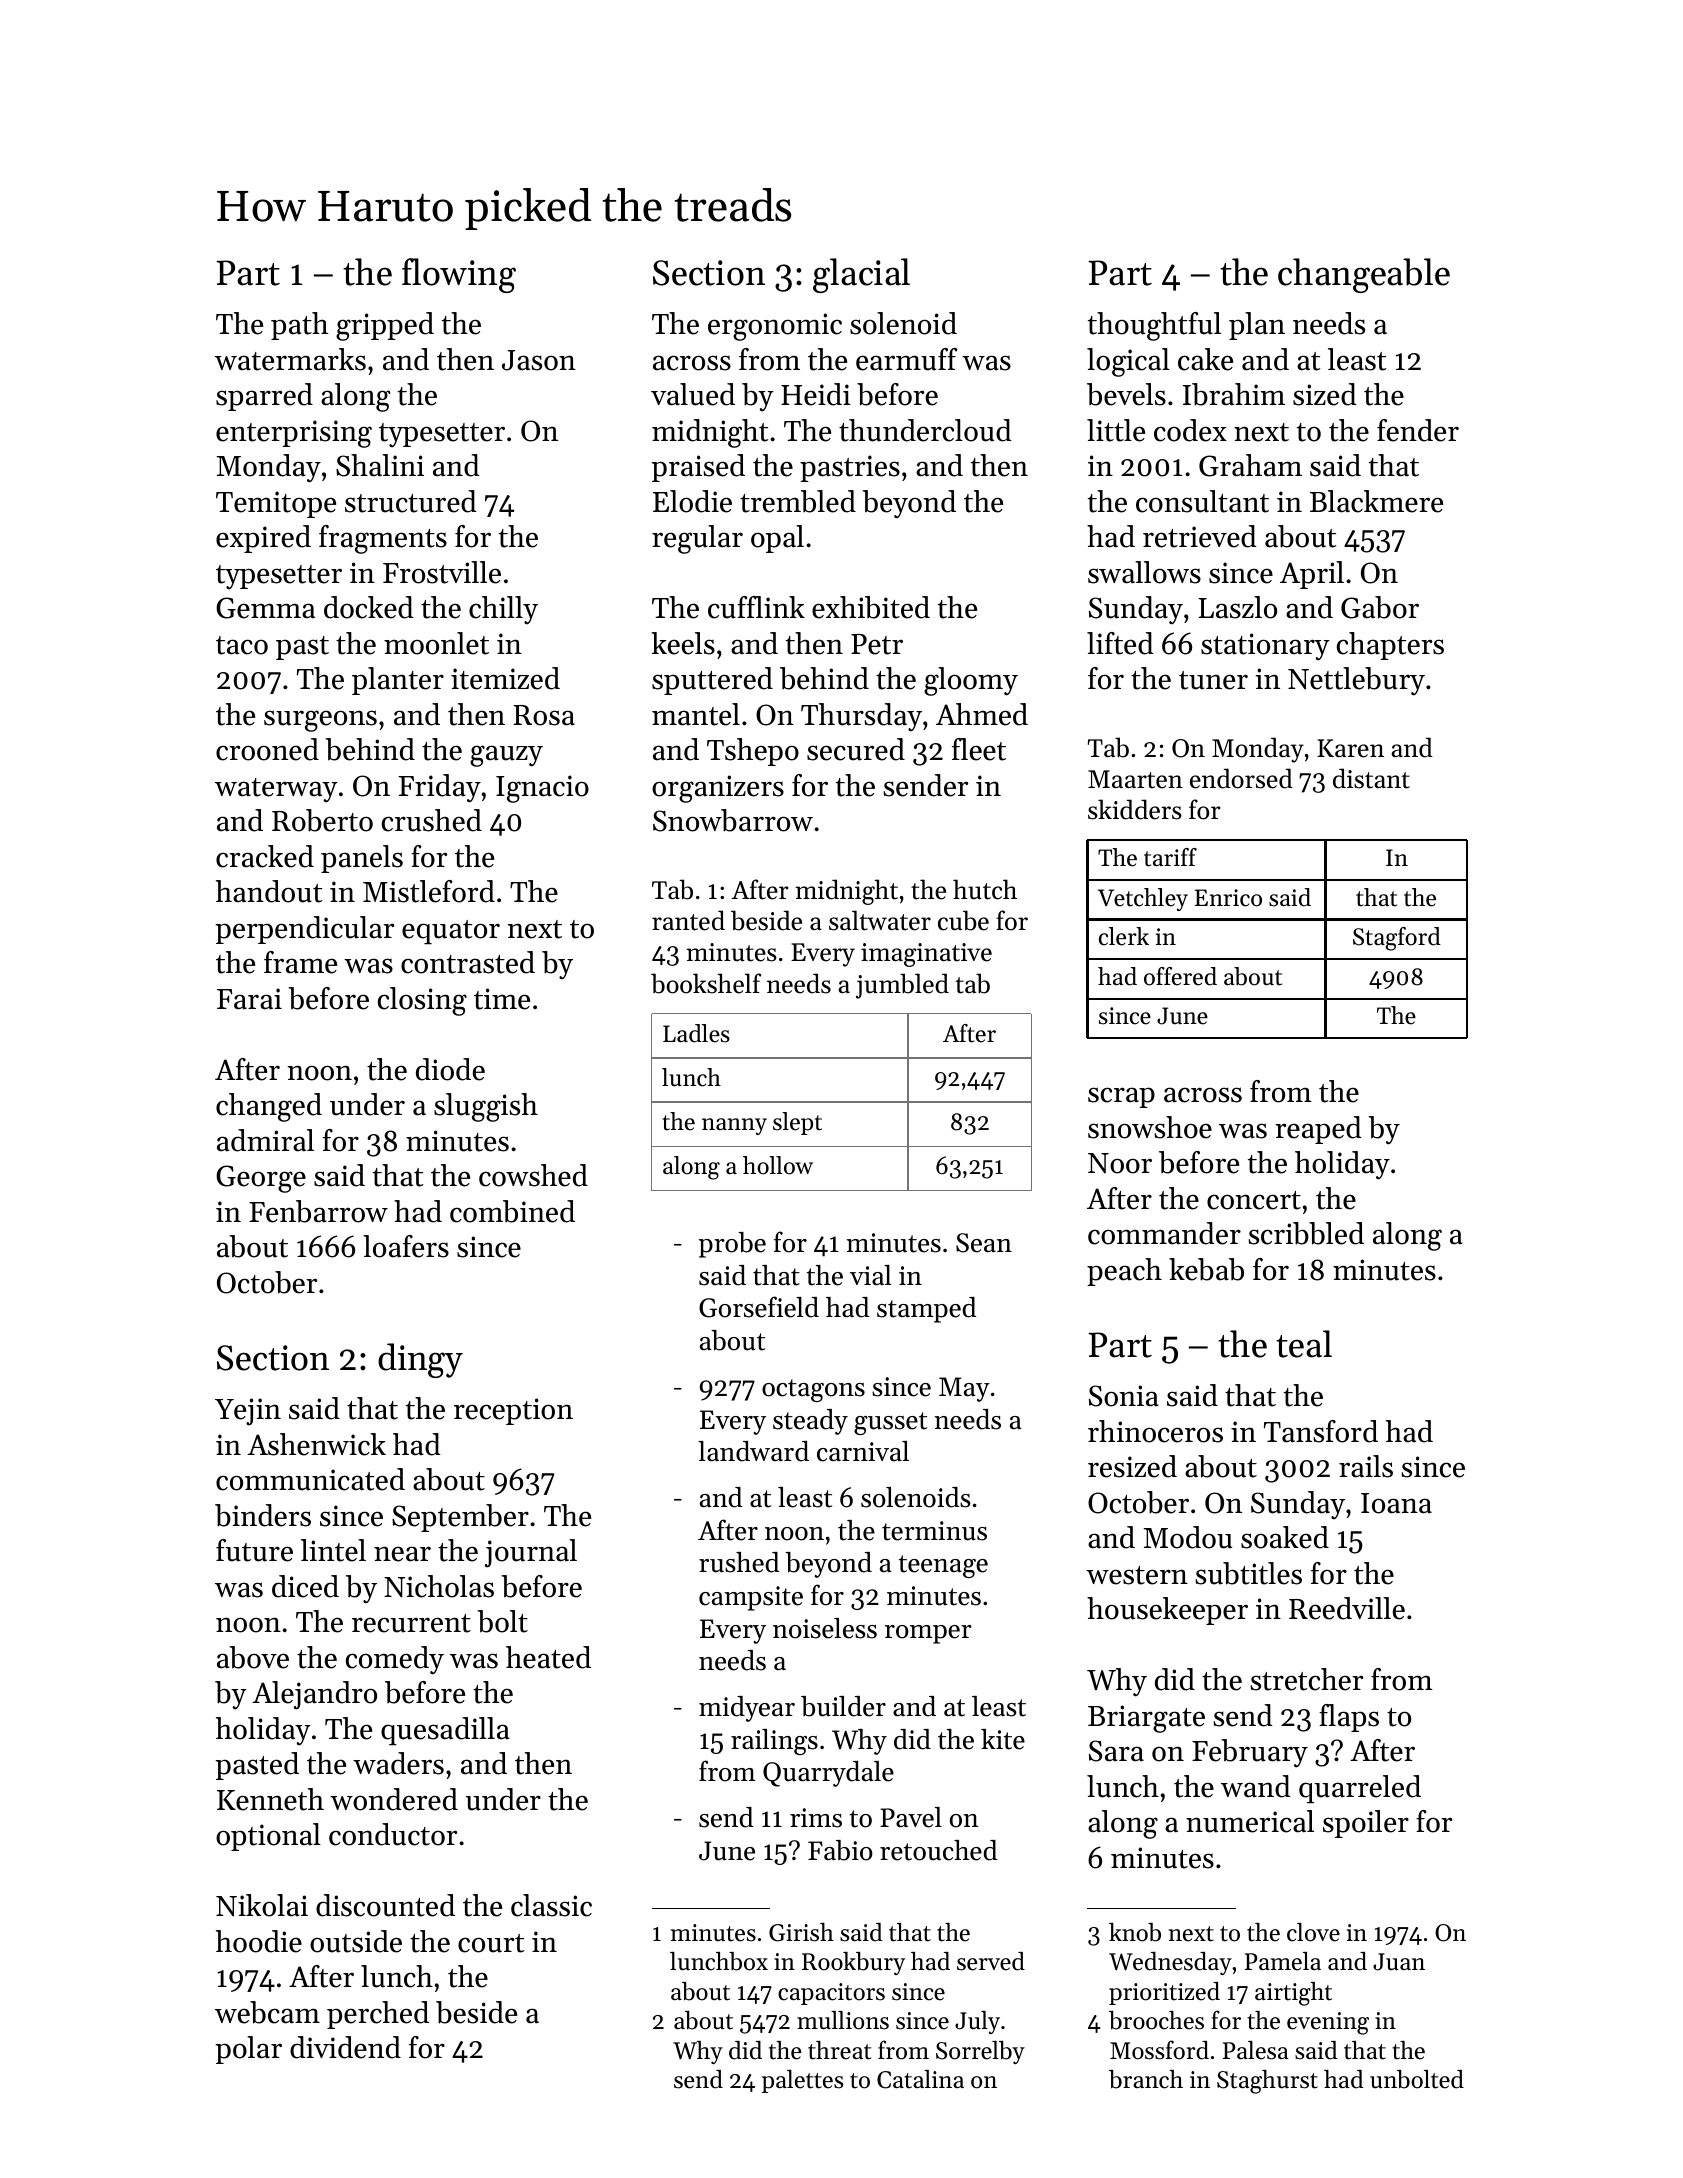 This page has width=1683, height=2178. I want to click on Heidi, so click(816, 394).
